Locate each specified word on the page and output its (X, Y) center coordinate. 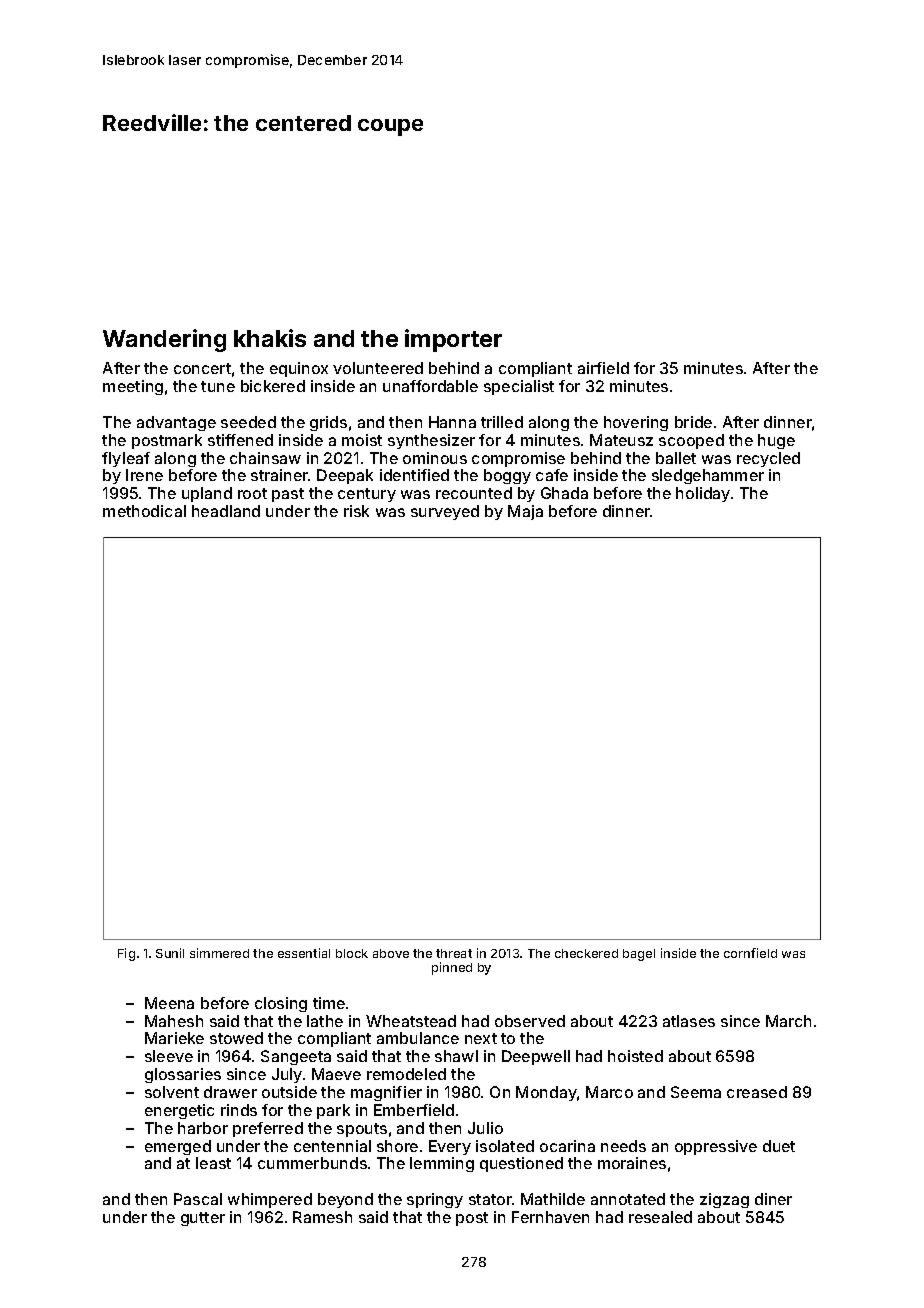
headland (226, 511)
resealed (660, 1217)
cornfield (750, 953)
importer (453, 340)
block (352, 953)
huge (776, 441)
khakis (270, 338)
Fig (126, 954)
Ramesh (322, 1217)
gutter (203, 1219)
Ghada (564, 493)
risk (356, 511)
